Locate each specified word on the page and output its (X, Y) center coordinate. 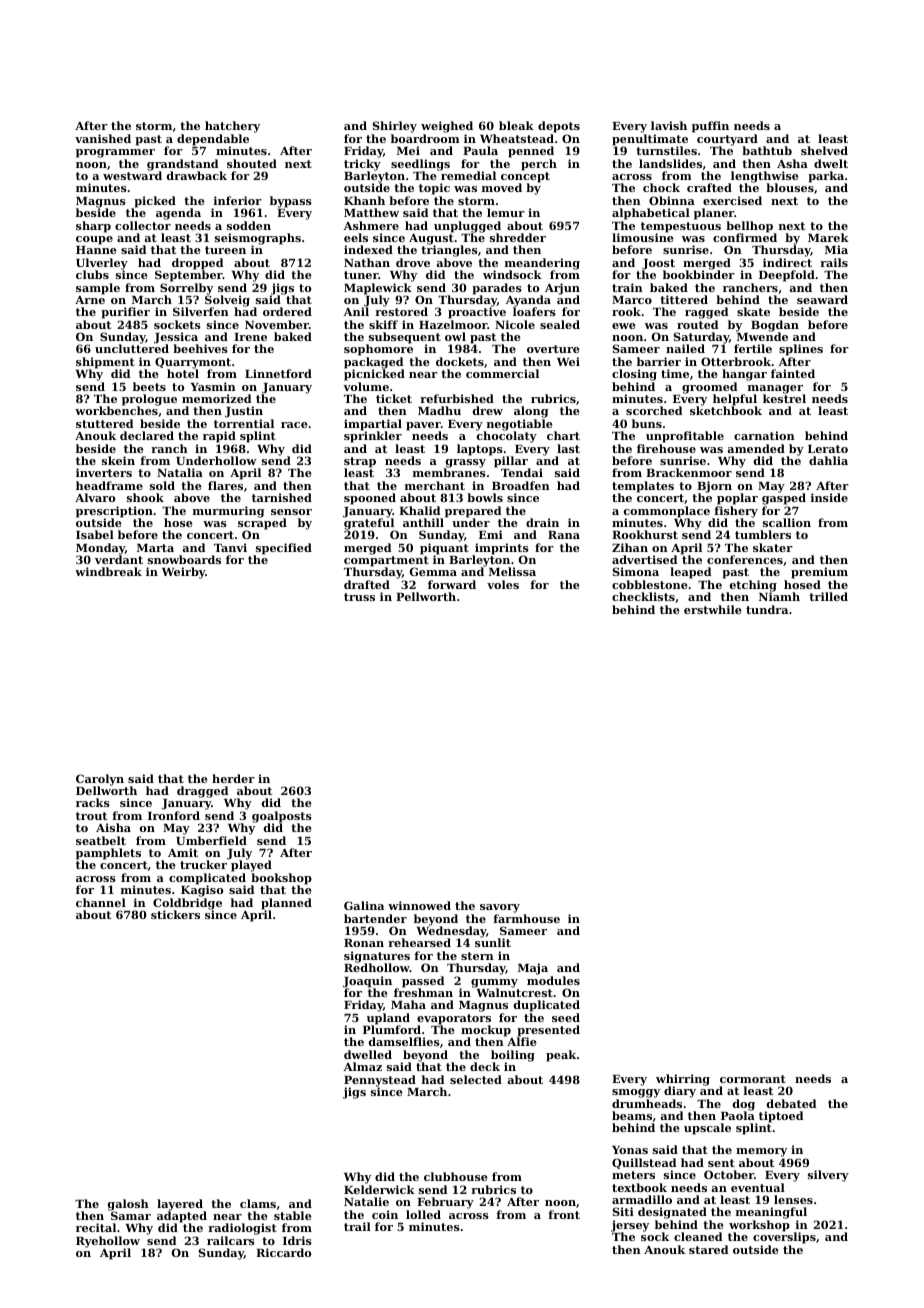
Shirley (395, 127)
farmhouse (526, 918)
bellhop (749, 227)
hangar (744, 375)
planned (286, 904)
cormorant (753, 1079)
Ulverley (102, 264)
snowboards (184, 559)
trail (357, 1226)
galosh (128, 1205)
